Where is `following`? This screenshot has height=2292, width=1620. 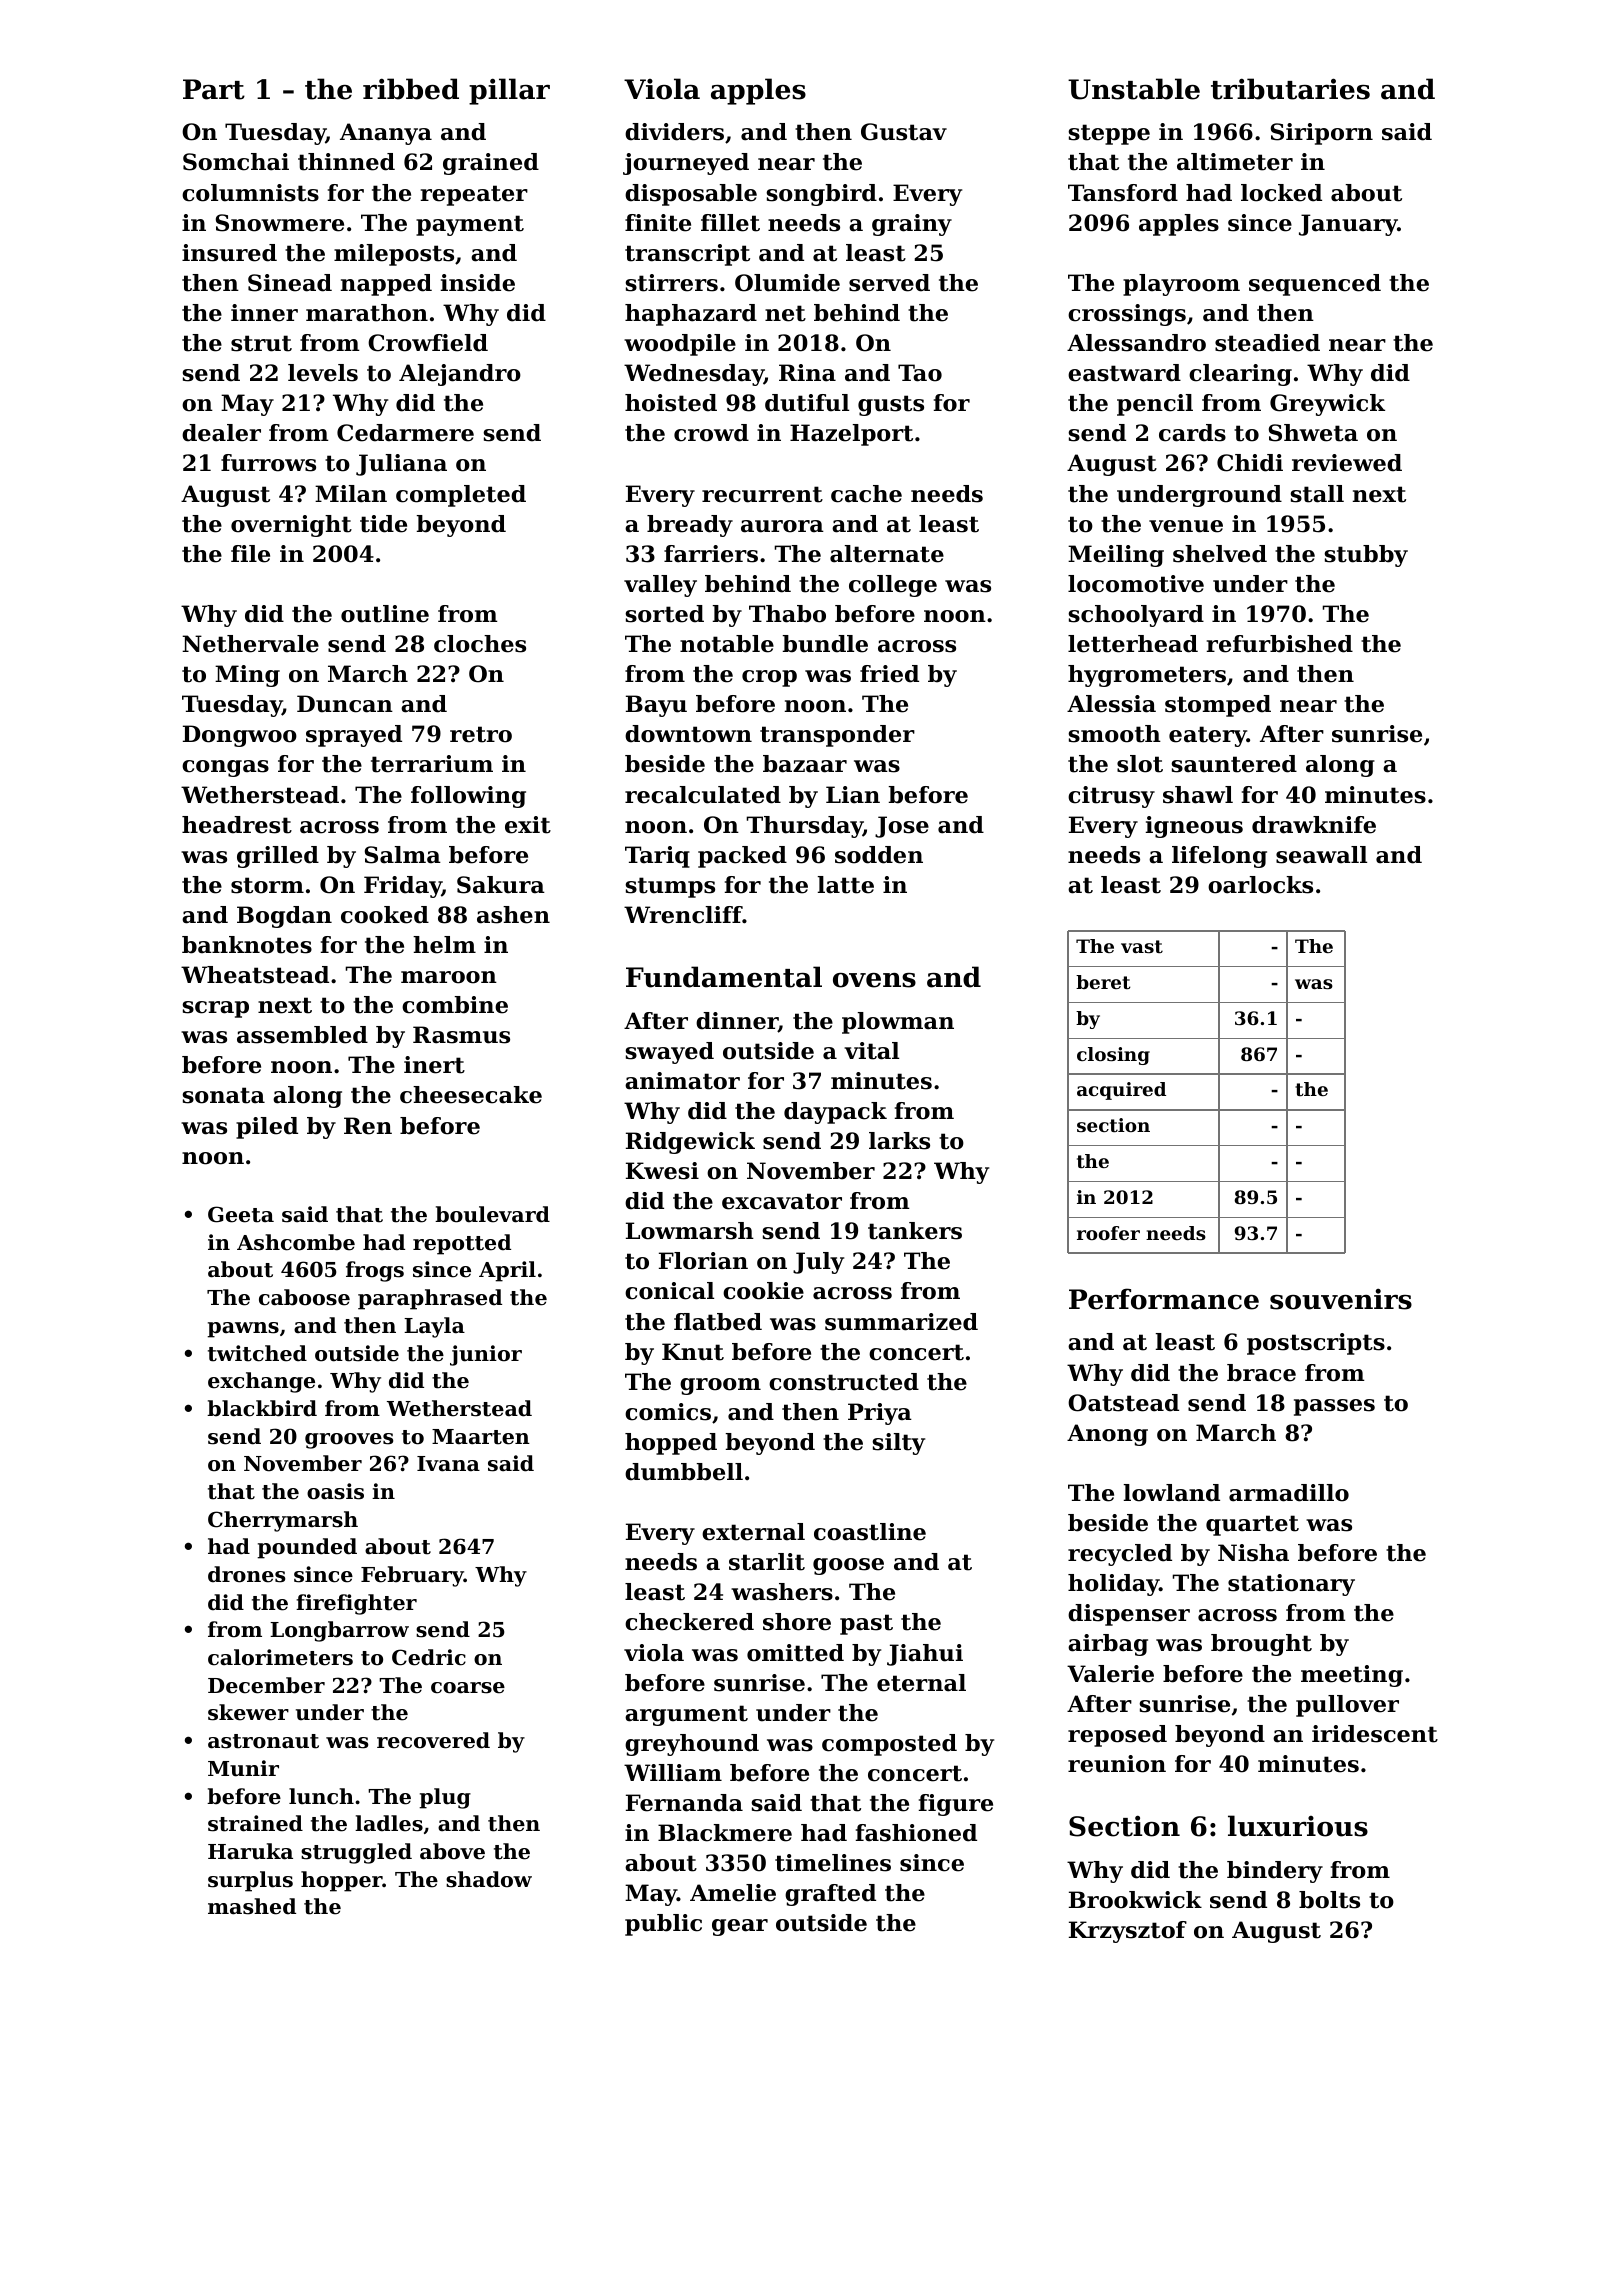 following is located at coordinates (468, 797).
